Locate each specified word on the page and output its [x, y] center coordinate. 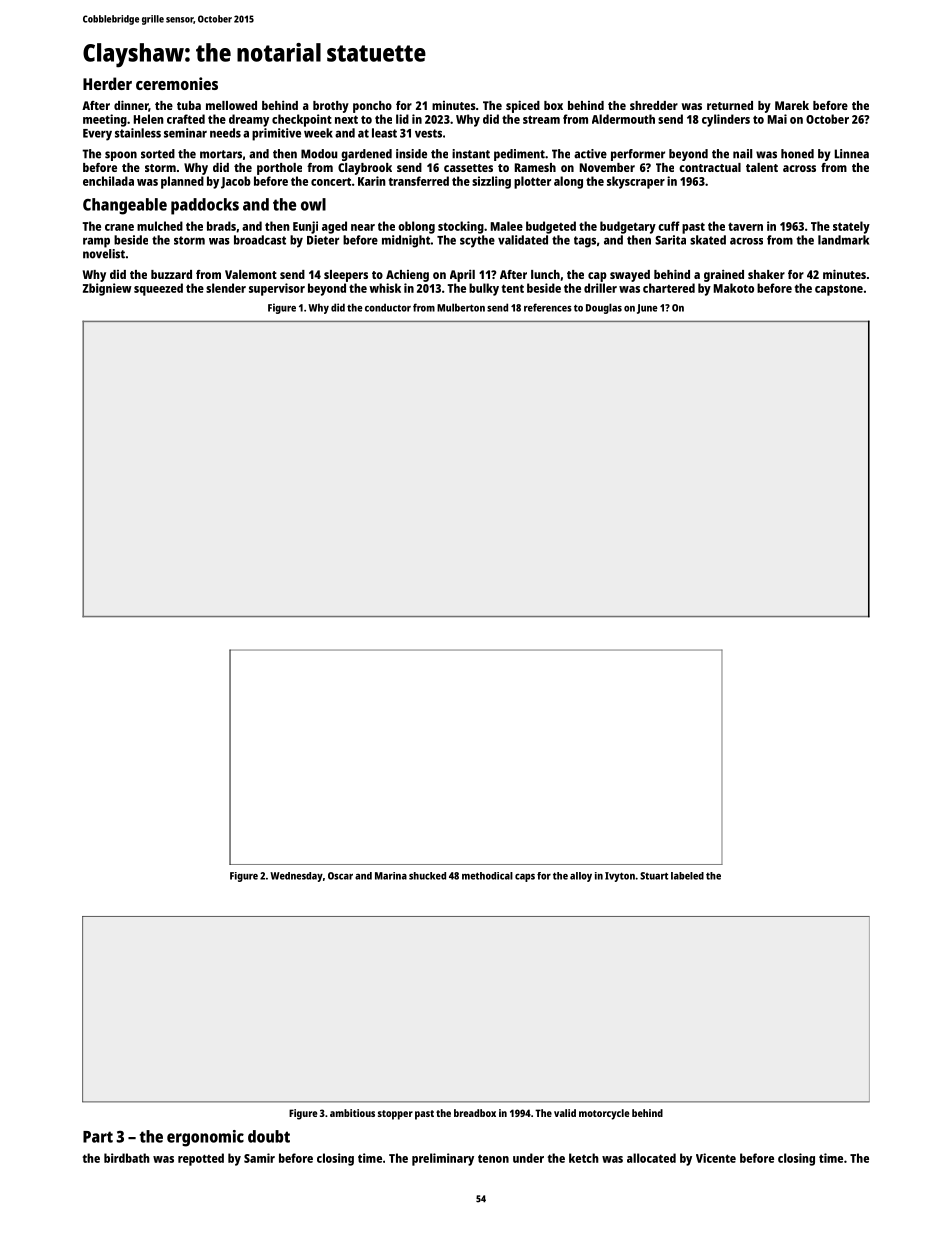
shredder [654, 105]
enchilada [108, 181]
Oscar [340, 876]
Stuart [654, 876]
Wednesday [296, 877]
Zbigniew [107, 289]
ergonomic [205, 1138]
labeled [687, 876]
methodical [487, 876]
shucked [427, 876]
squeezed [158, 289]
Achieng [407, 276]
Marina [391, 876]
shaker [766, 274]
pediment [519, 155]
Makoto [734, 288]
